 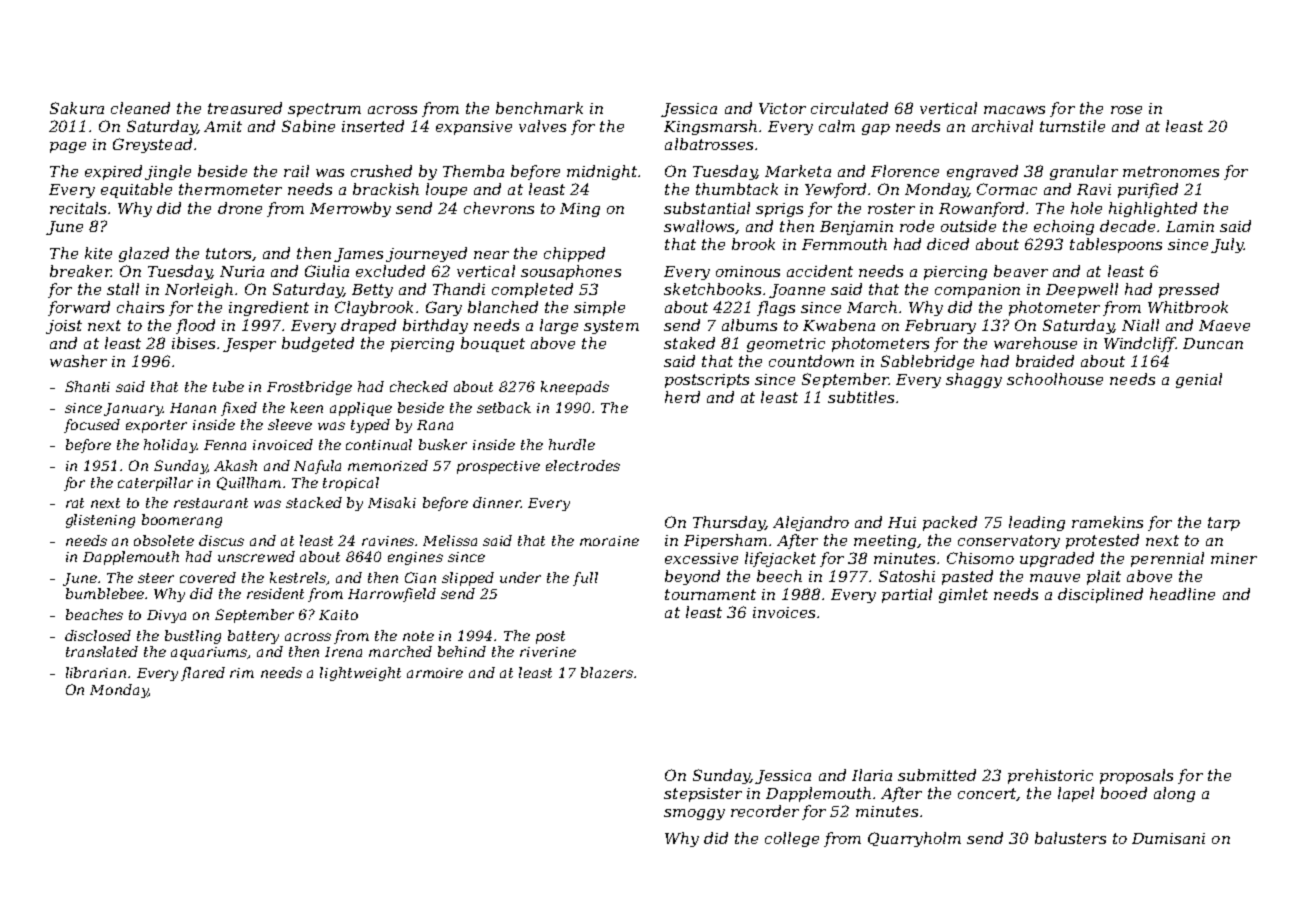 I want to click on beaver, so click(x=1021, y=271).
